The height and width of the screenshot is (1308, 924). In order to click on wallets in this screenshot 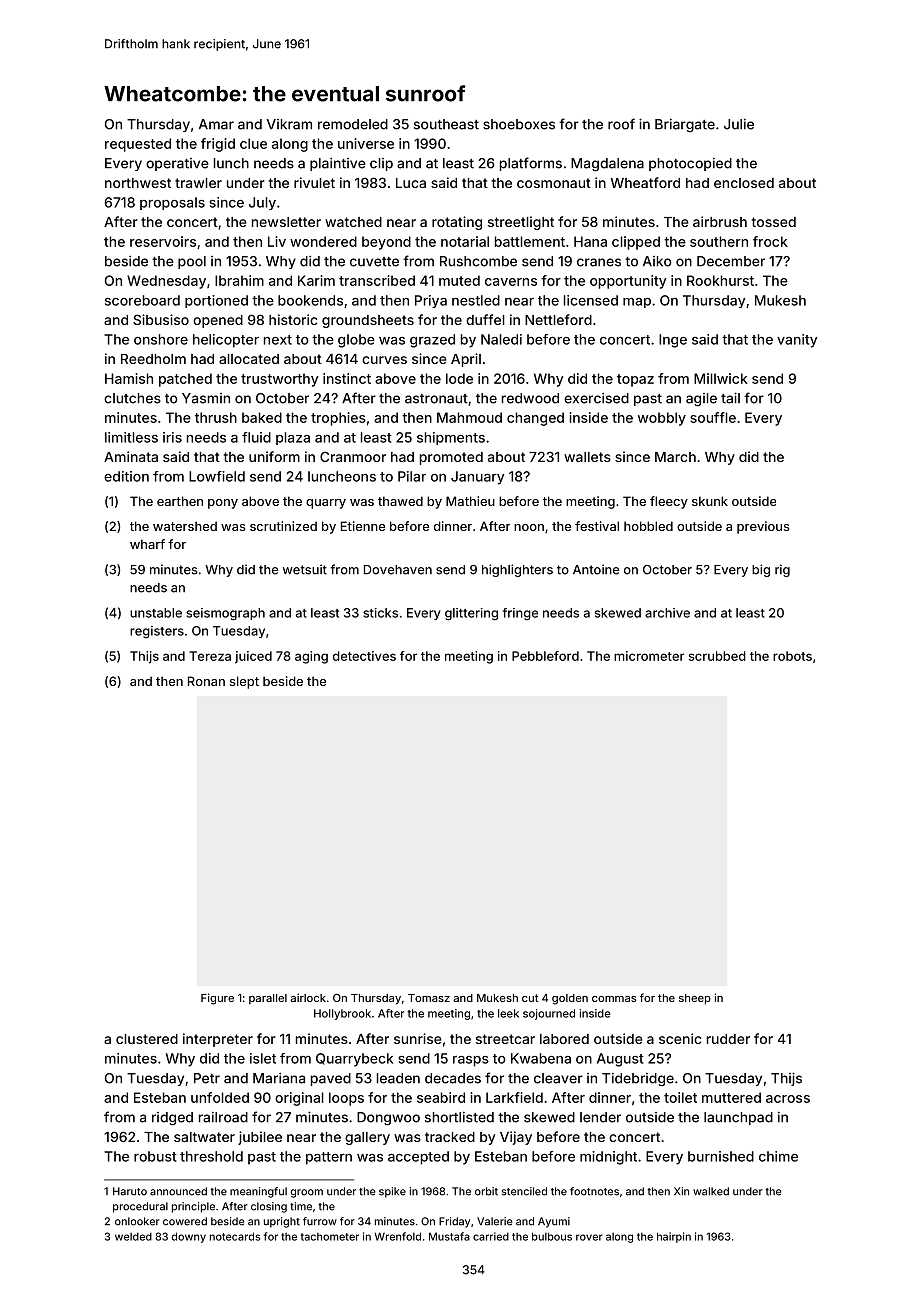, I will do `click(587, 457)`.
